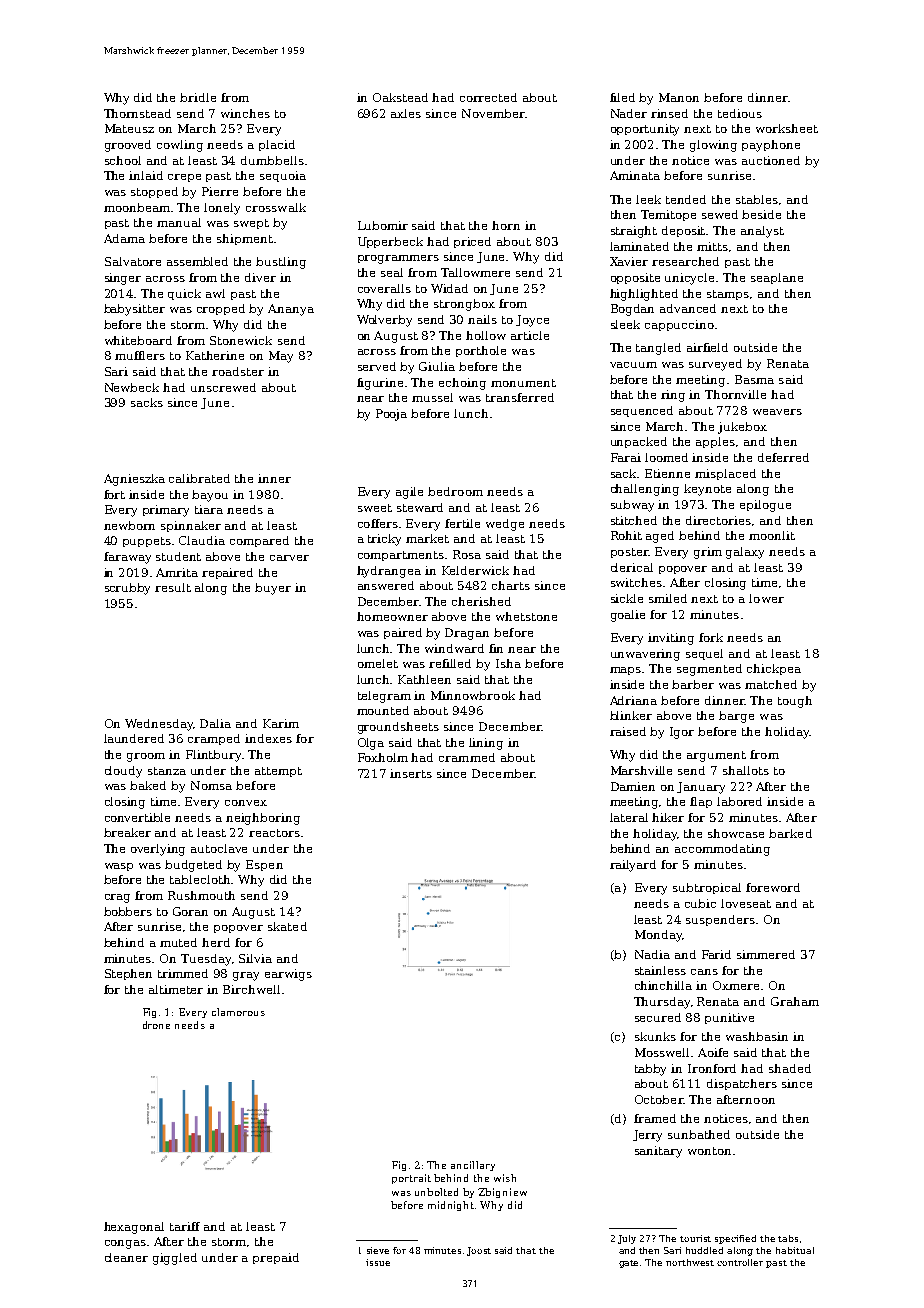  What do you see at coordinates (629, 817) in the screenshot?
I see `lateral` at bounding box center [629, 817].
